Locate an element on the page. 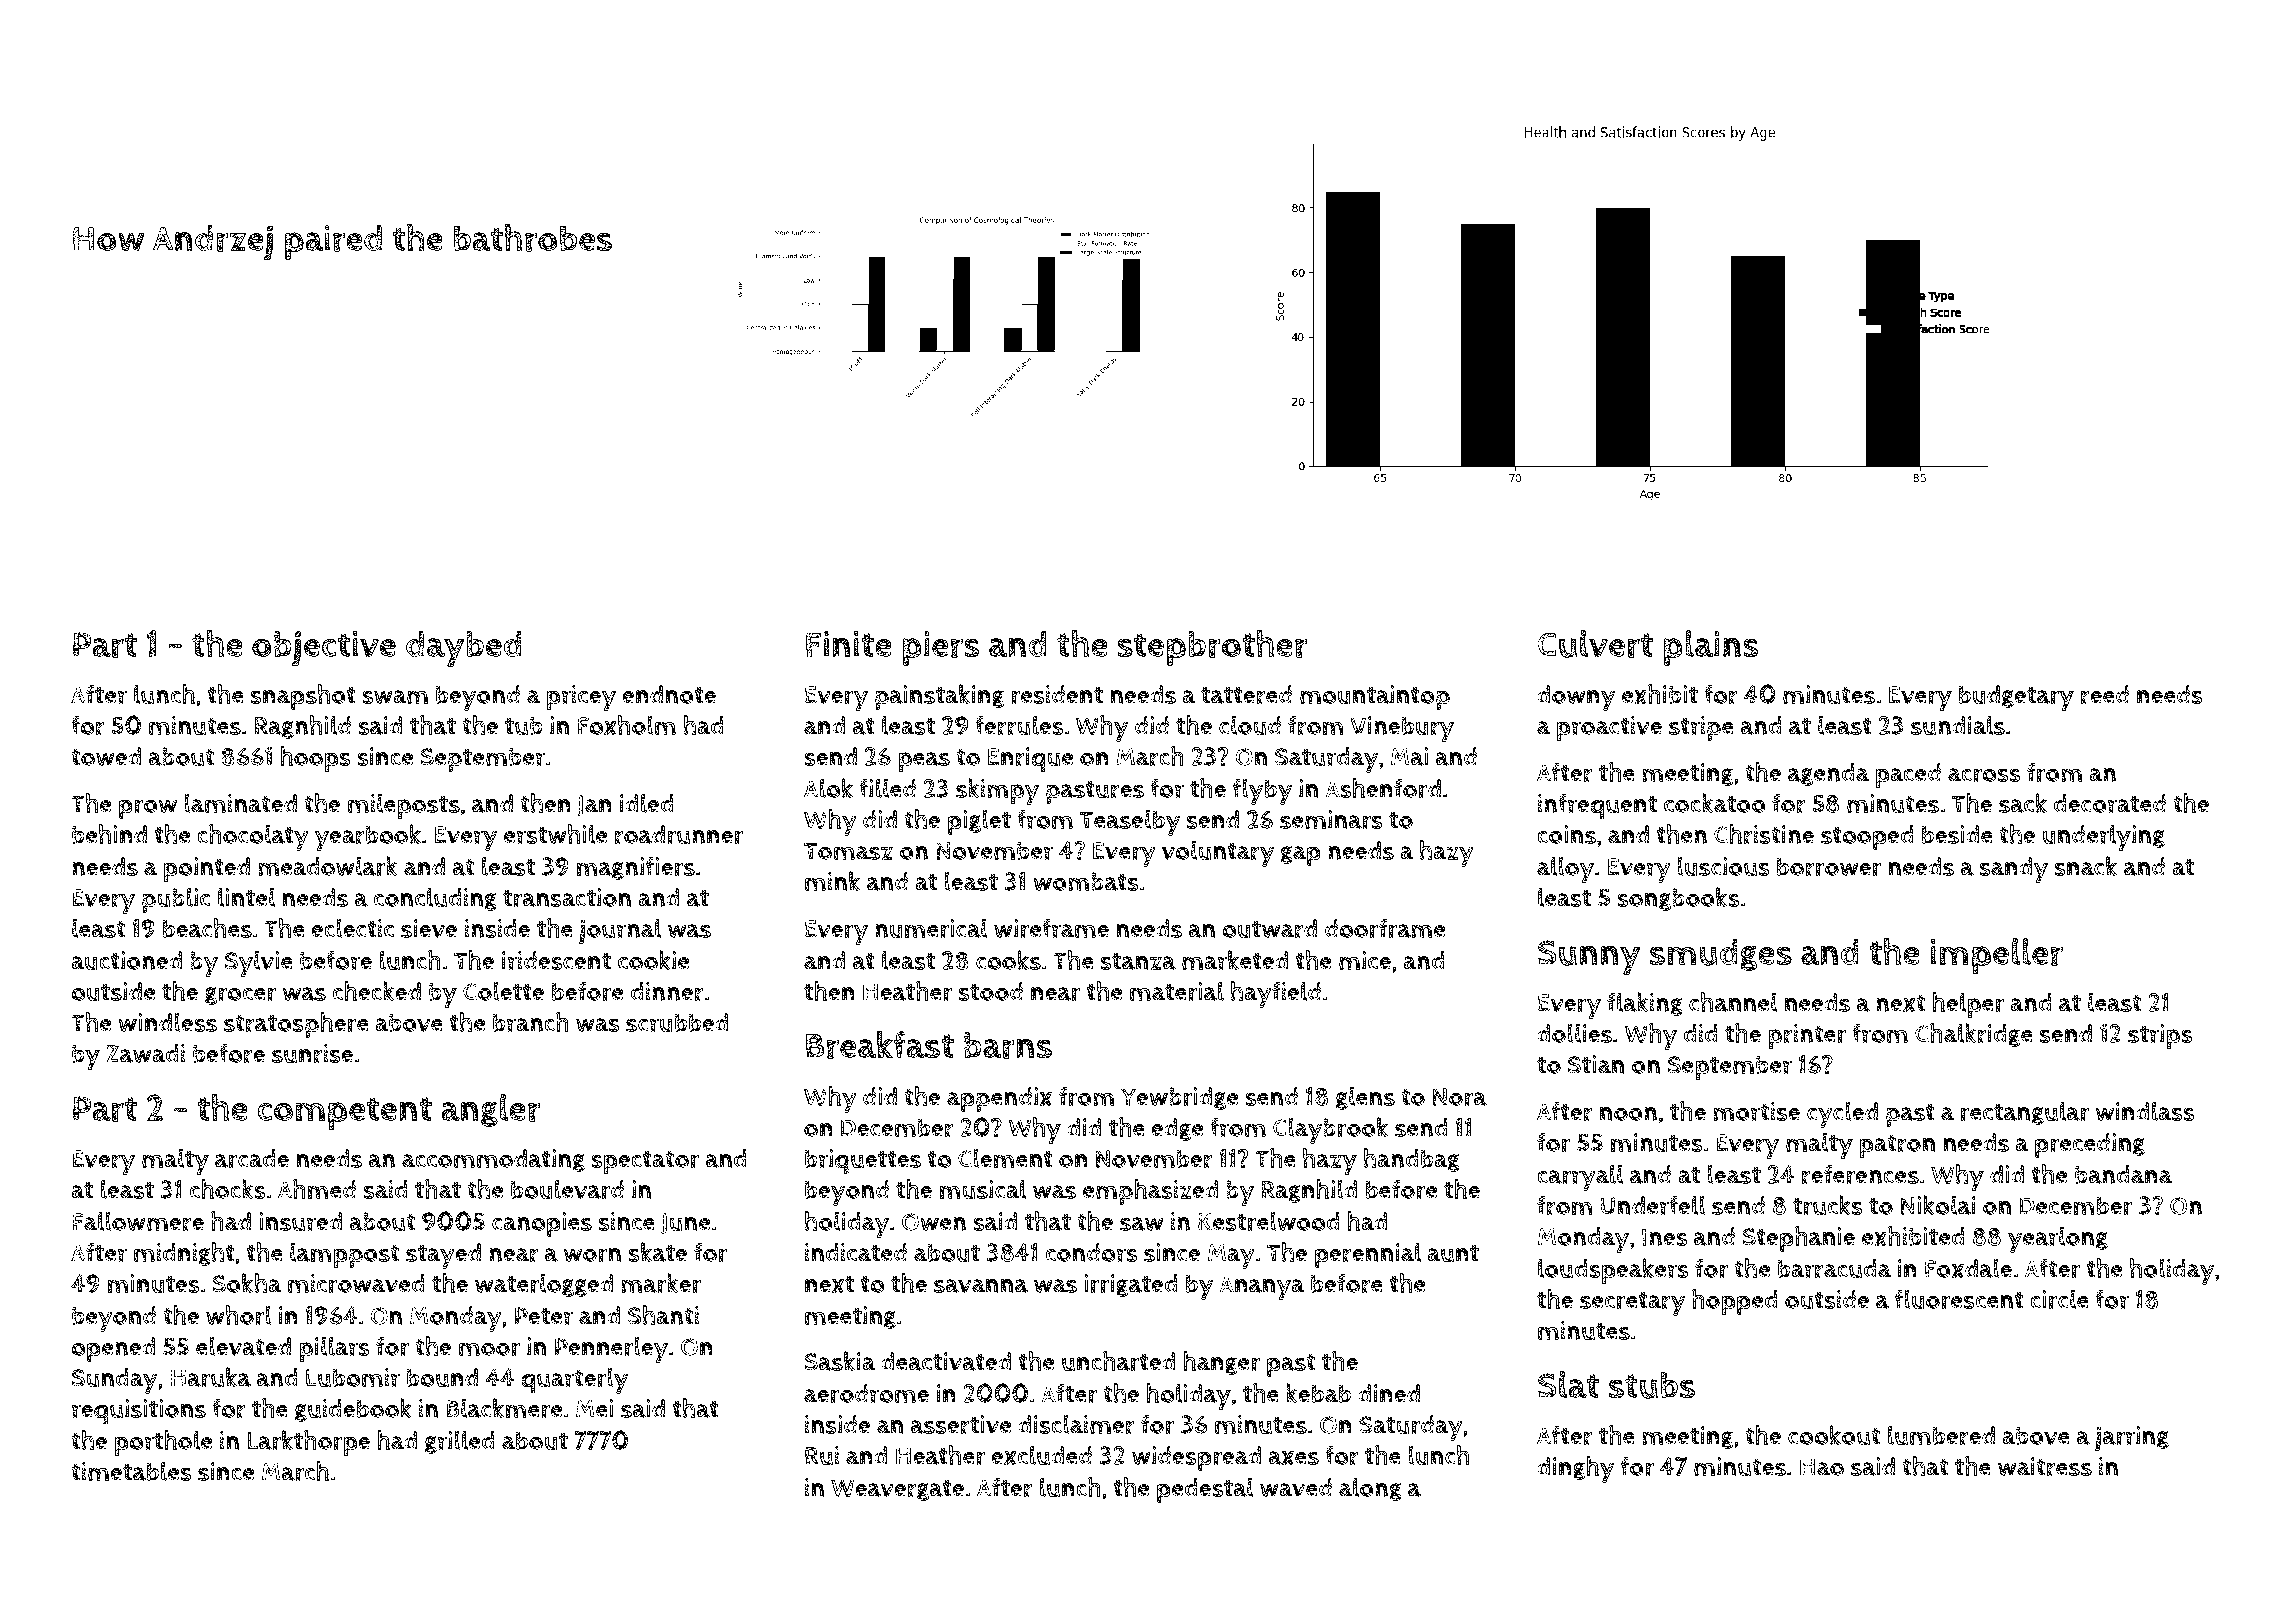  condors is located at coordinates (1091, 1253).
